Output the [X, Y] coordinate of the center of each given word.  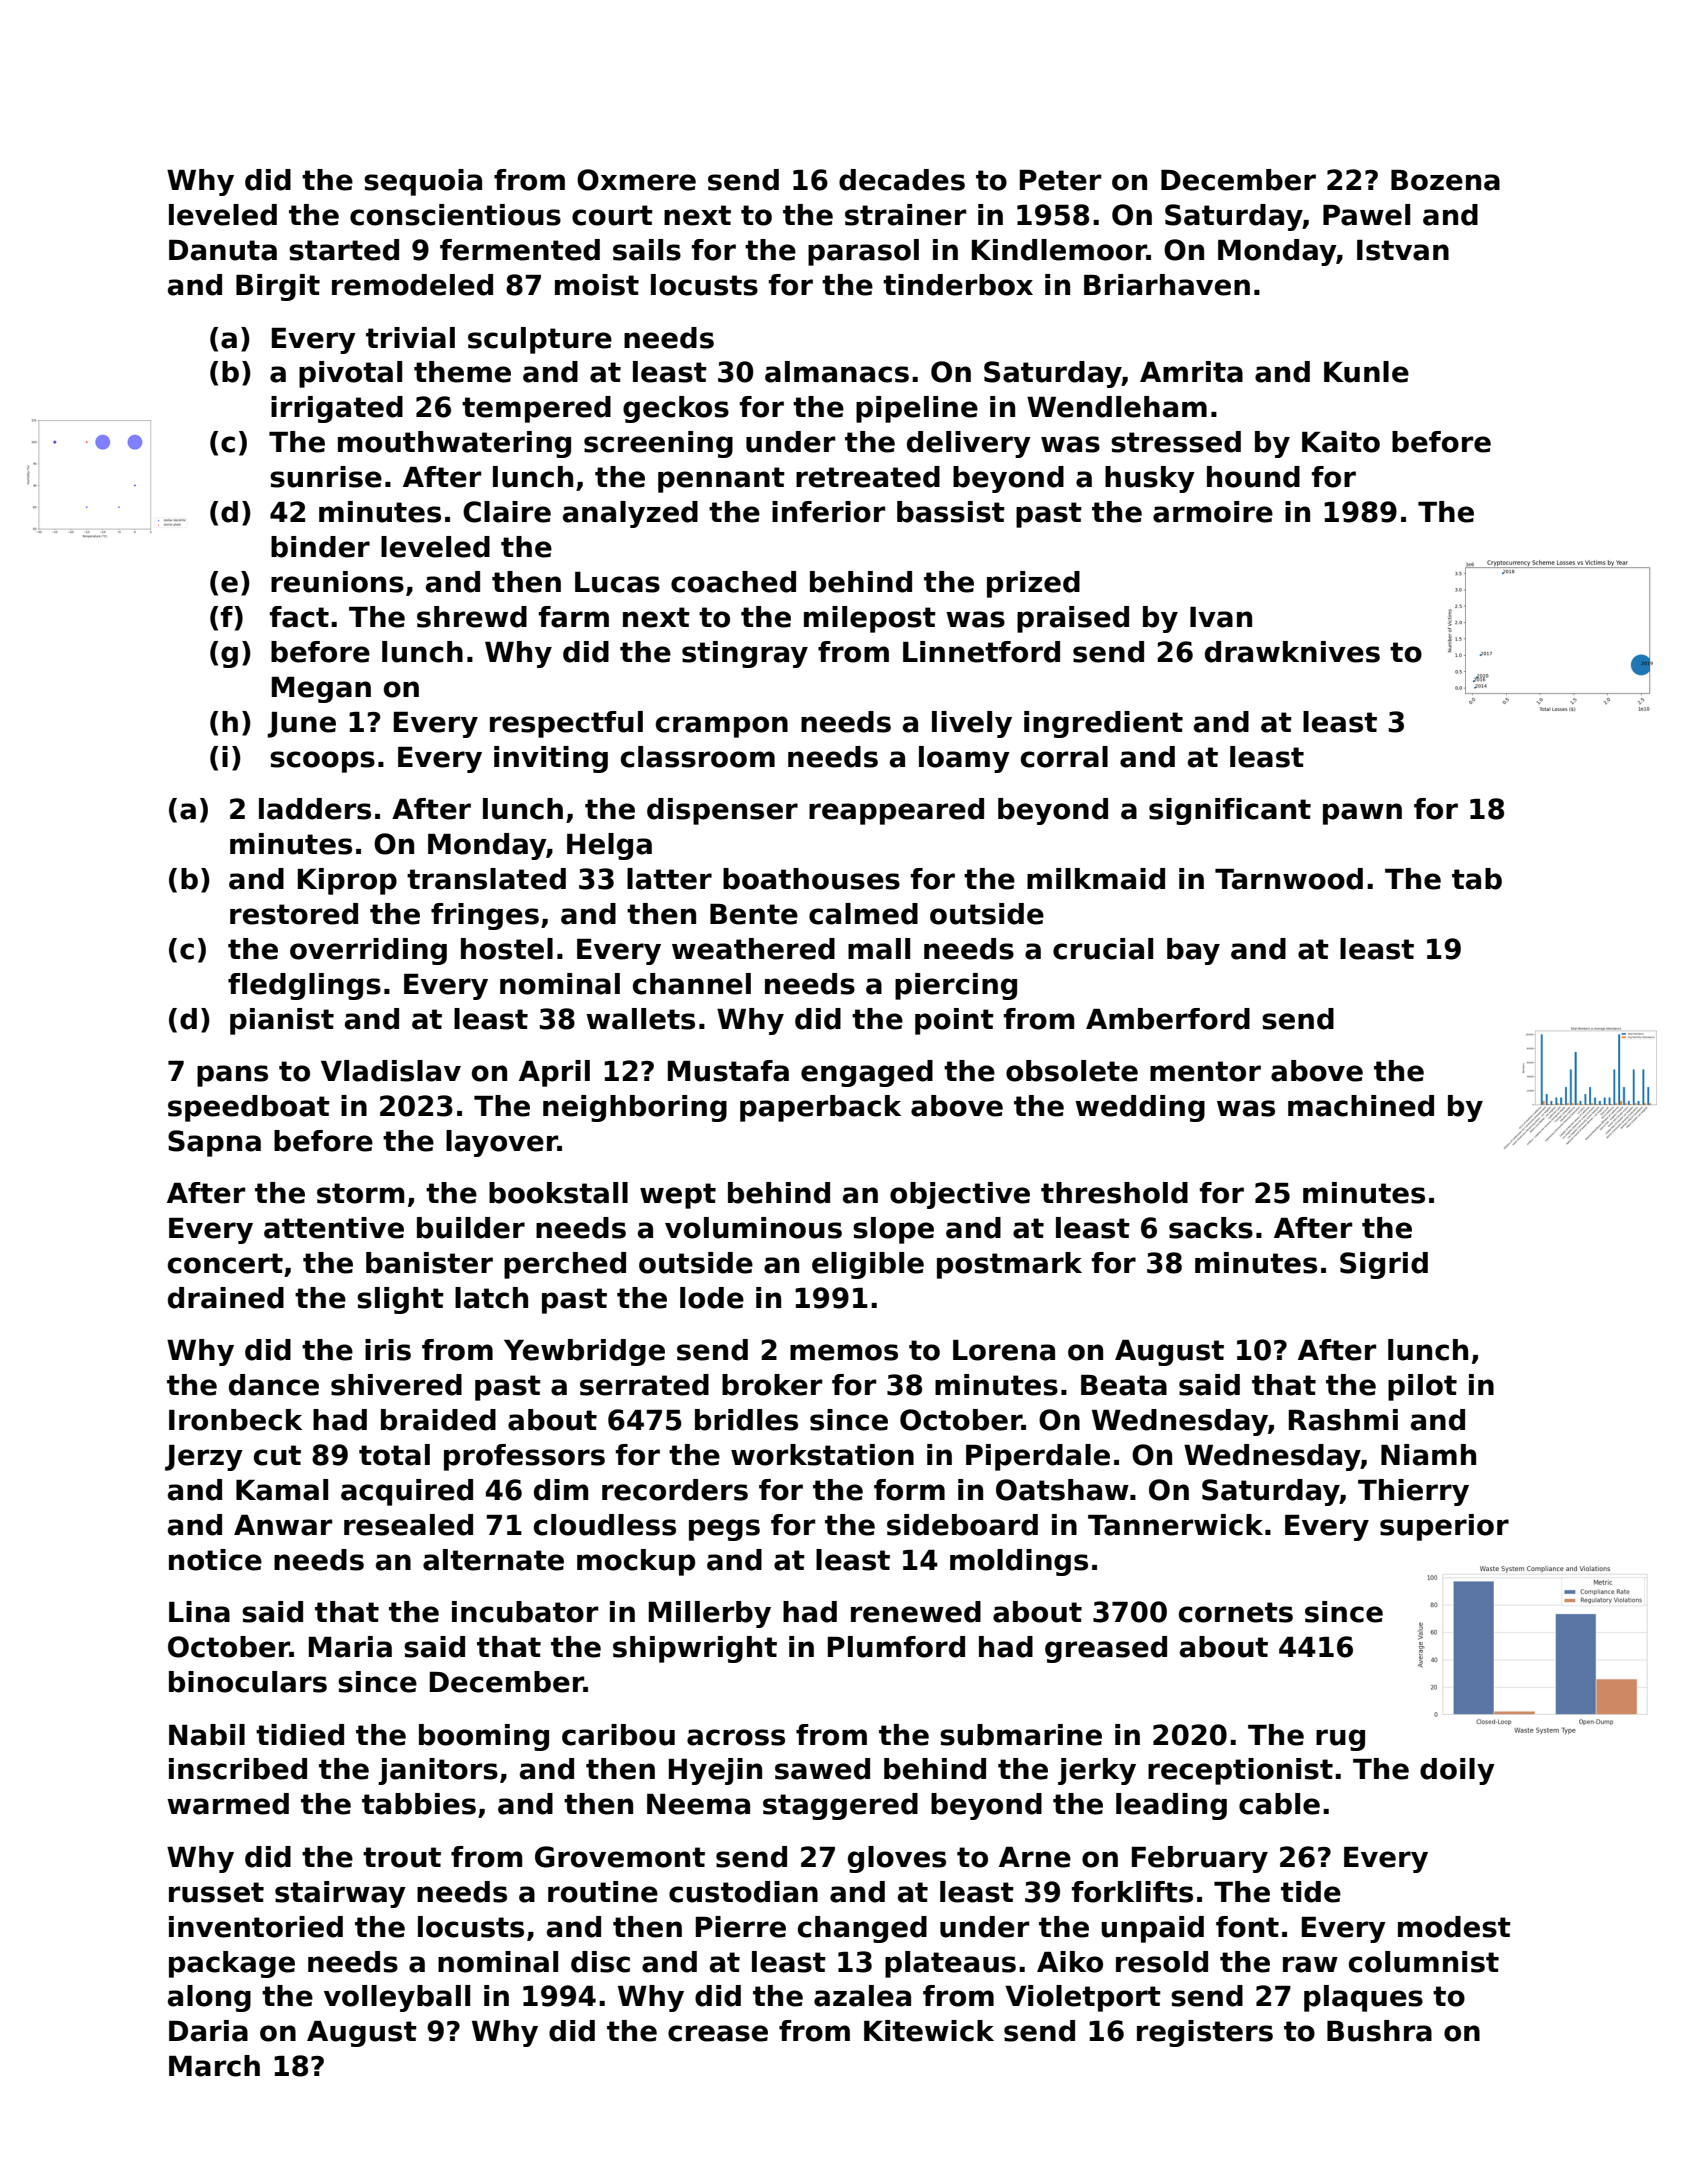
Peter [1060, 180]
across [736, 1737]
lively [972, 724]
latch [491, 1298]
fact [299, 617]
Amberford [1168, 1019]
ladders [315, 809]
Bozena [1445, 180]
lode [712, 1298]
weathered [753, 949]
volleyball [397, 1998]
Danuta [223, 250]
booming [484, 1737]
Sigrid [1384, 1265]
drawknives [1292, 652]
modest [1454, 1927]
